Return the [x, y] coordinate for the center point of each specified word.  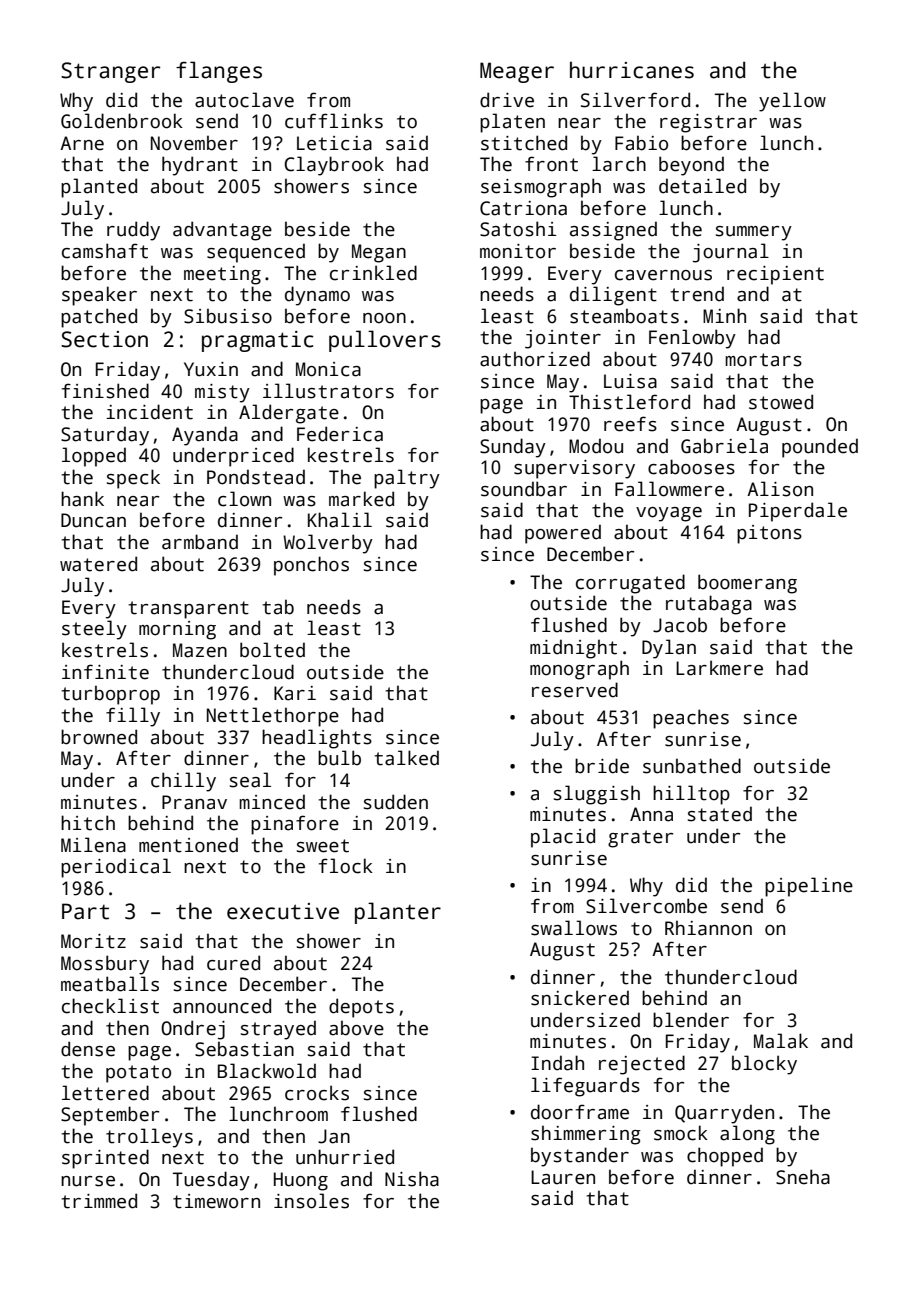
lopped [94, 457]
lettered [105, 1093]
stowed [781, 402]
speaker [99, 296]
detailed [702, 186]
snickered [580, 998]
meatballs [110, 984]
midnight [573, 649]
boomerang [747, 584]
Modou [596, 446]
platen [512, 123]
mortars [763, 360]
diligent [613, 296]
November [194, 143]
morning [177, 630]
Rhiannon [708, 928]
